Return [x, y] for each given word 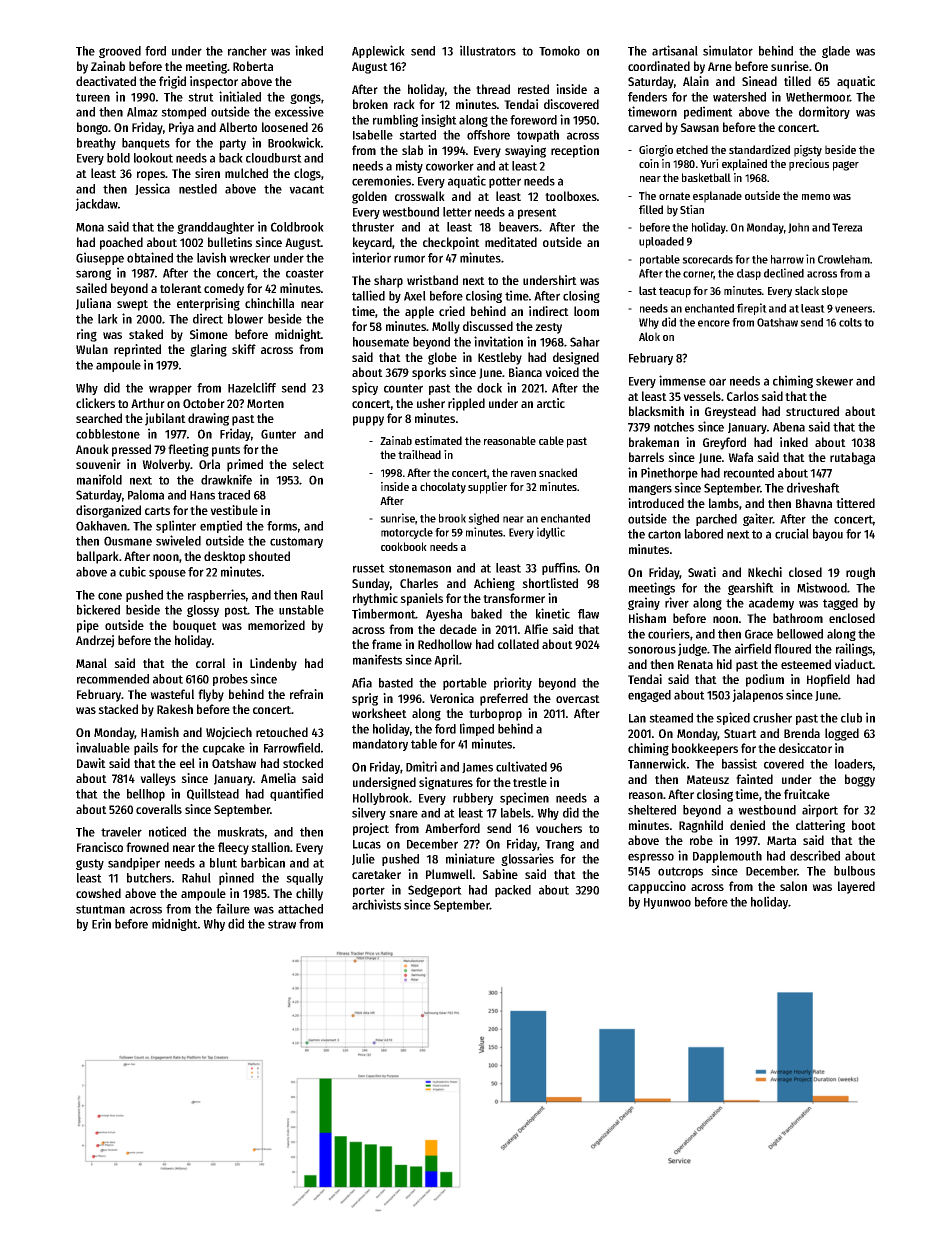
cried [452, 311]
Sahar [585, 342]
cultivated [521, 766]
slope [834, 292]
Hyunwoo [667, 903]
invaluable [103, 747]
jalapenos [757, 695]
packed [513, 891]
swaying [525, 151]
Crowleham [844, 259]
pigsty [808, 151]
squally [304, 879]
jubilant [165, 419]
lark [108, 319]
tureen [93, 97]
